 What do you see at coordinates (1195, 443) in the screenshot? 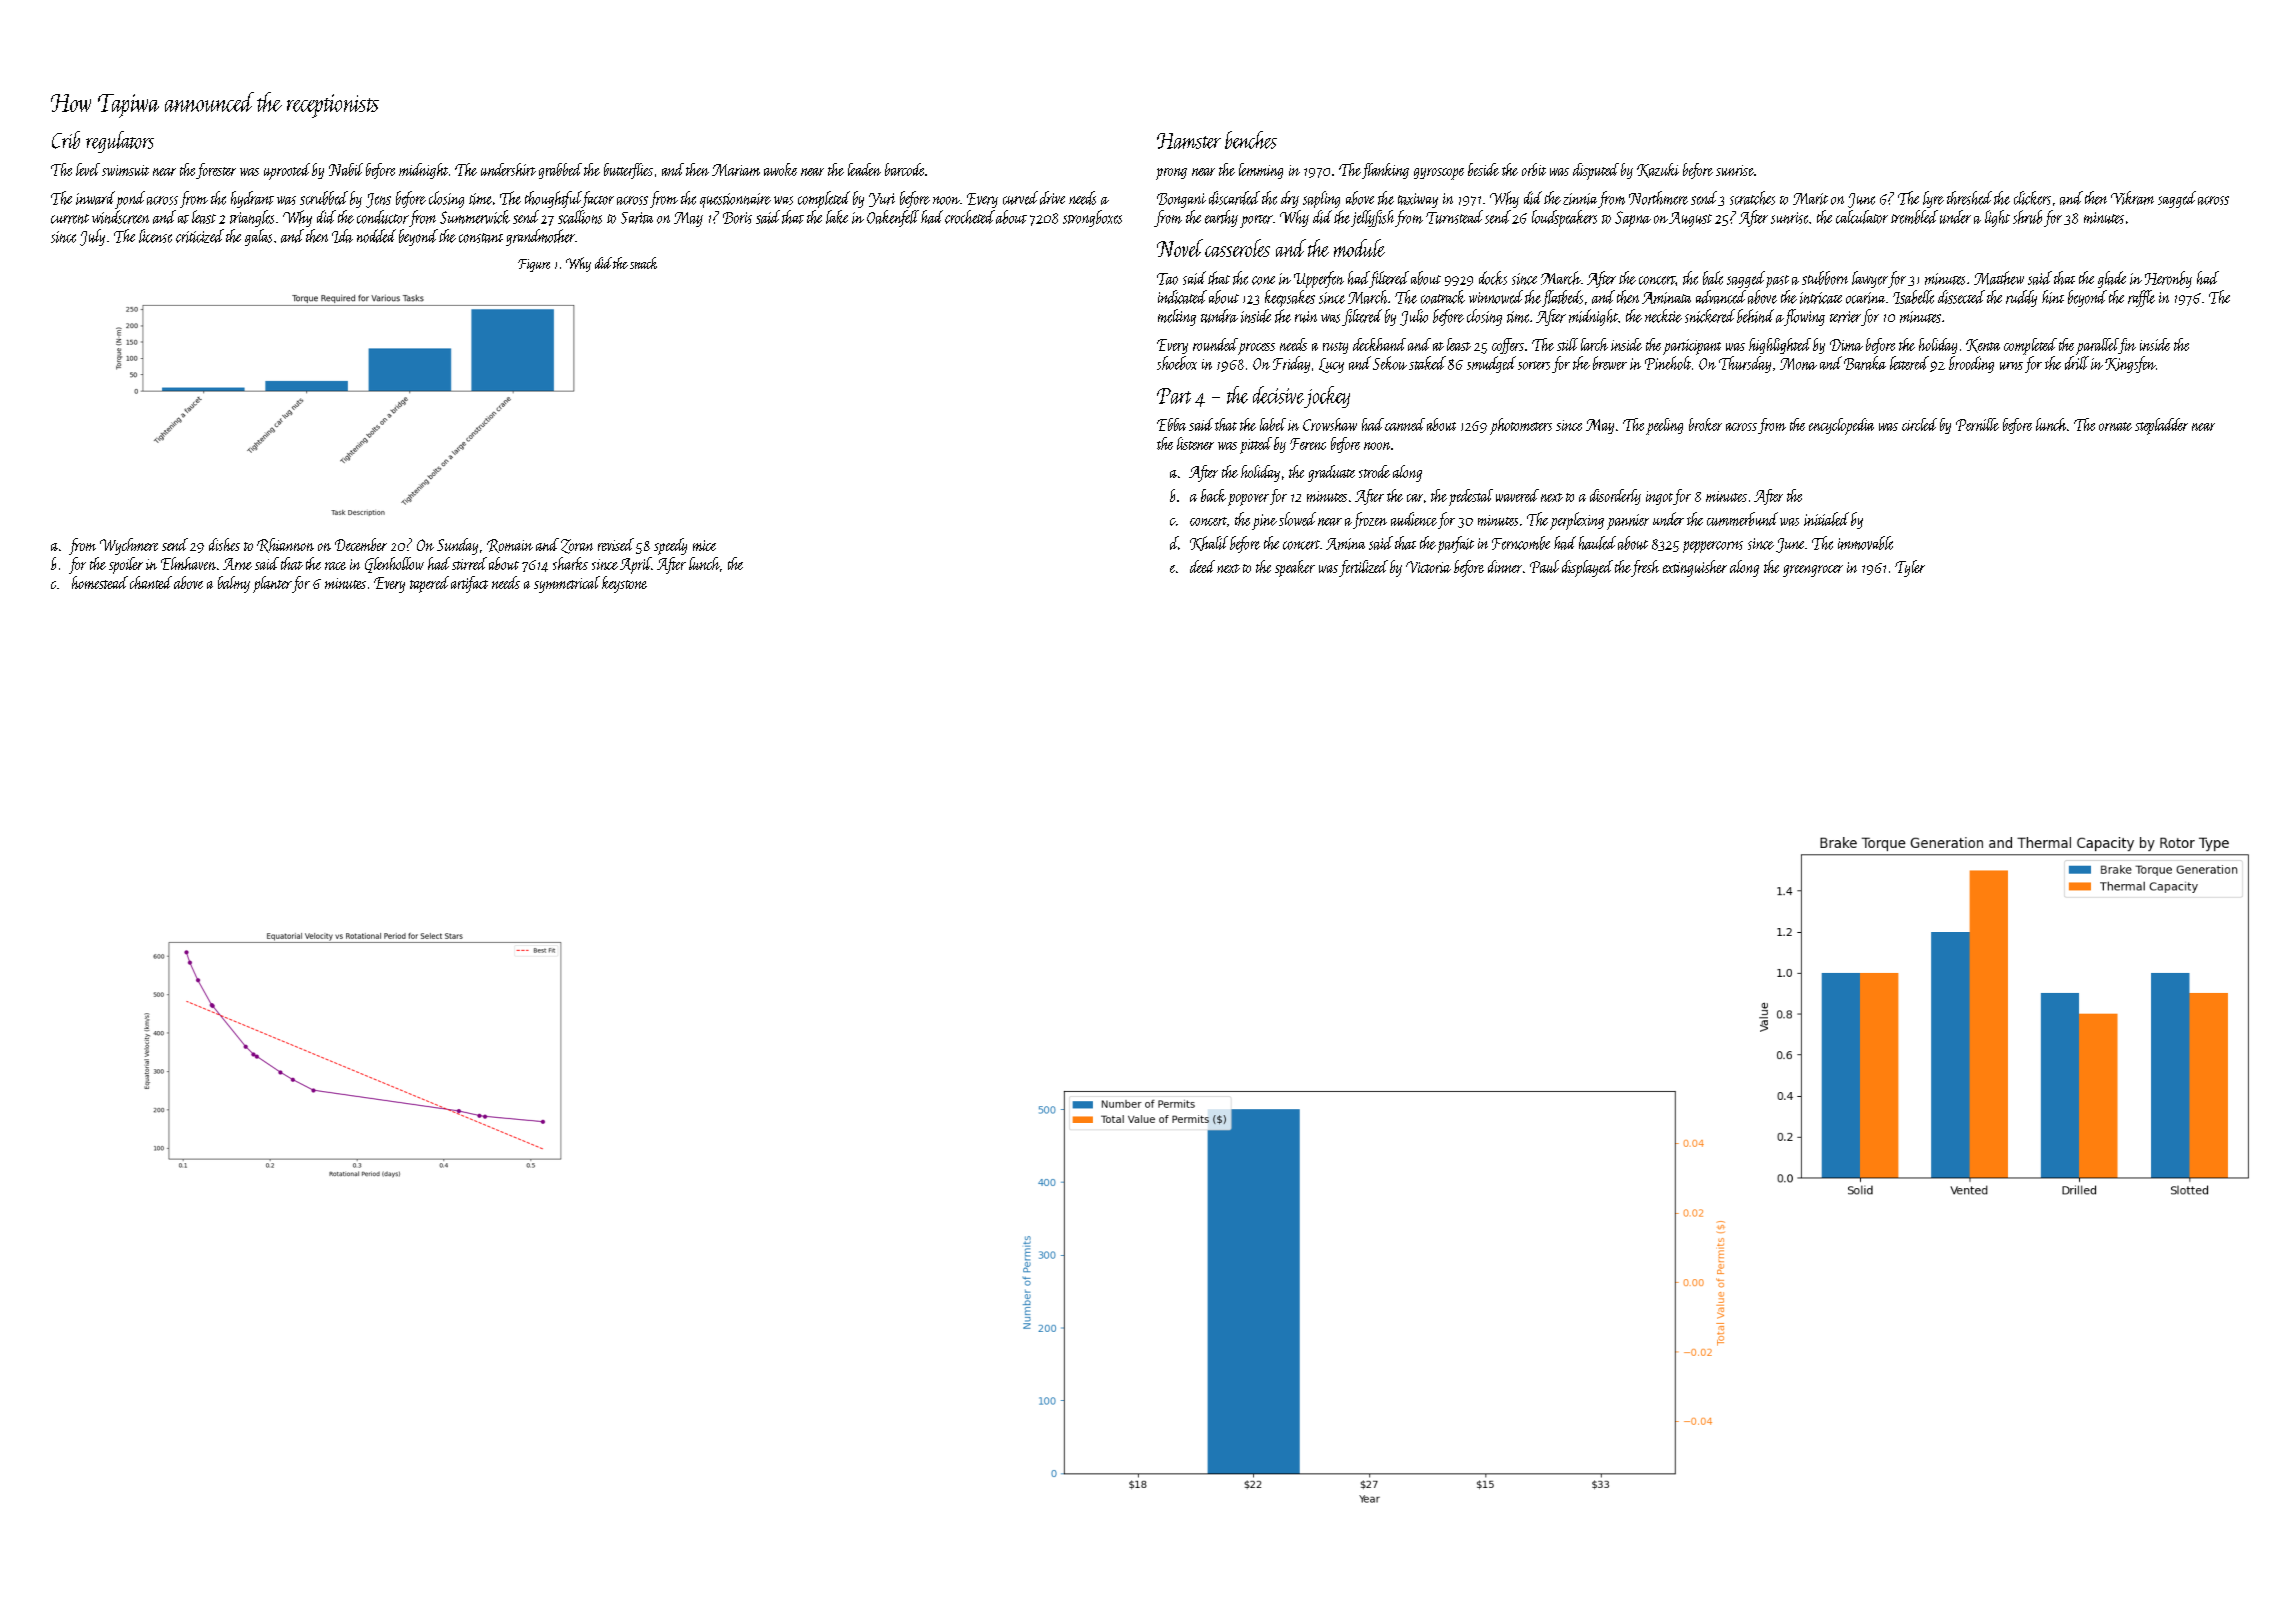
I see `listener` at bounding box center [1195, 443].
